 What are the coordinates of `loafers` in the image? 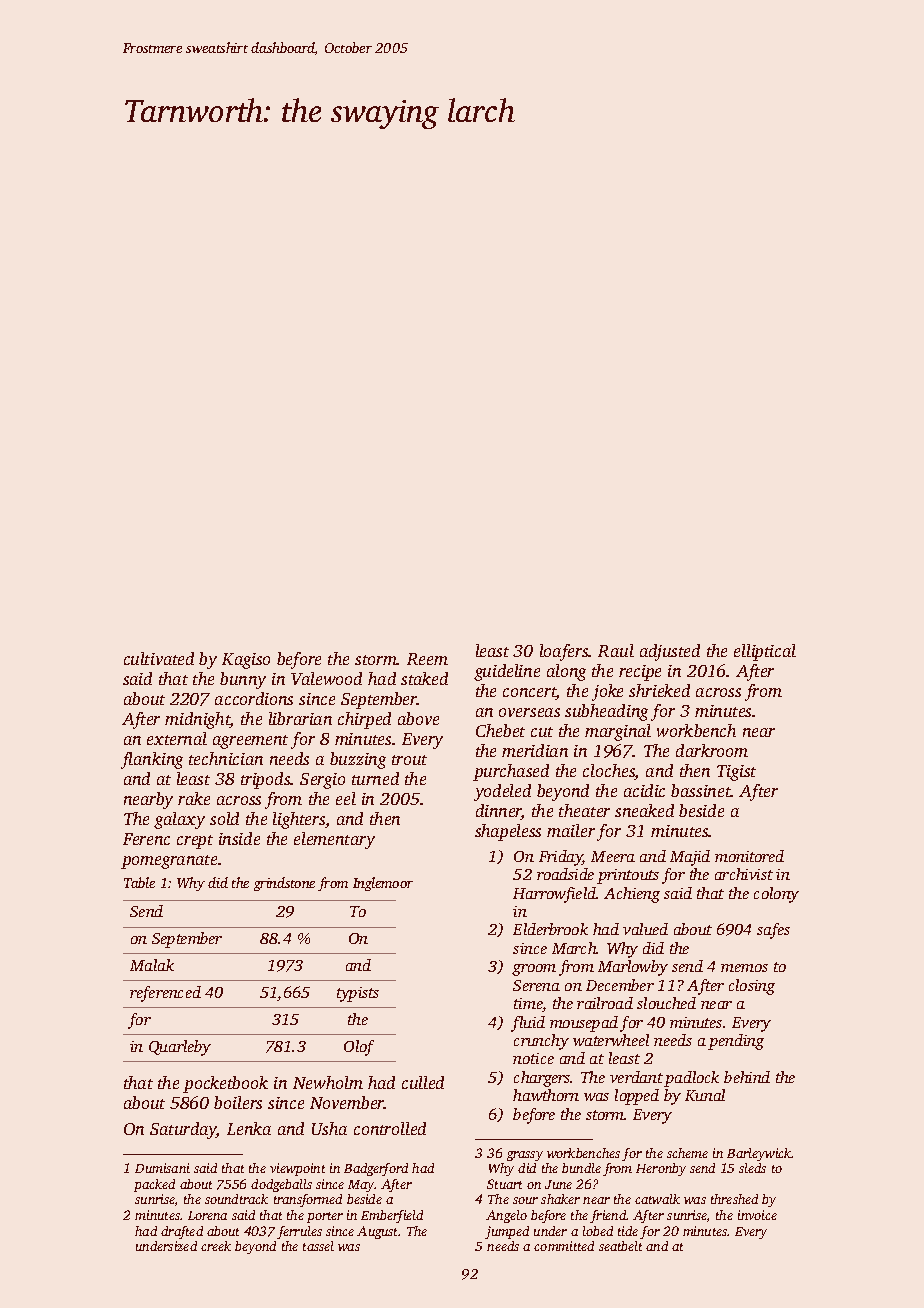 It's located at (564, 652).
